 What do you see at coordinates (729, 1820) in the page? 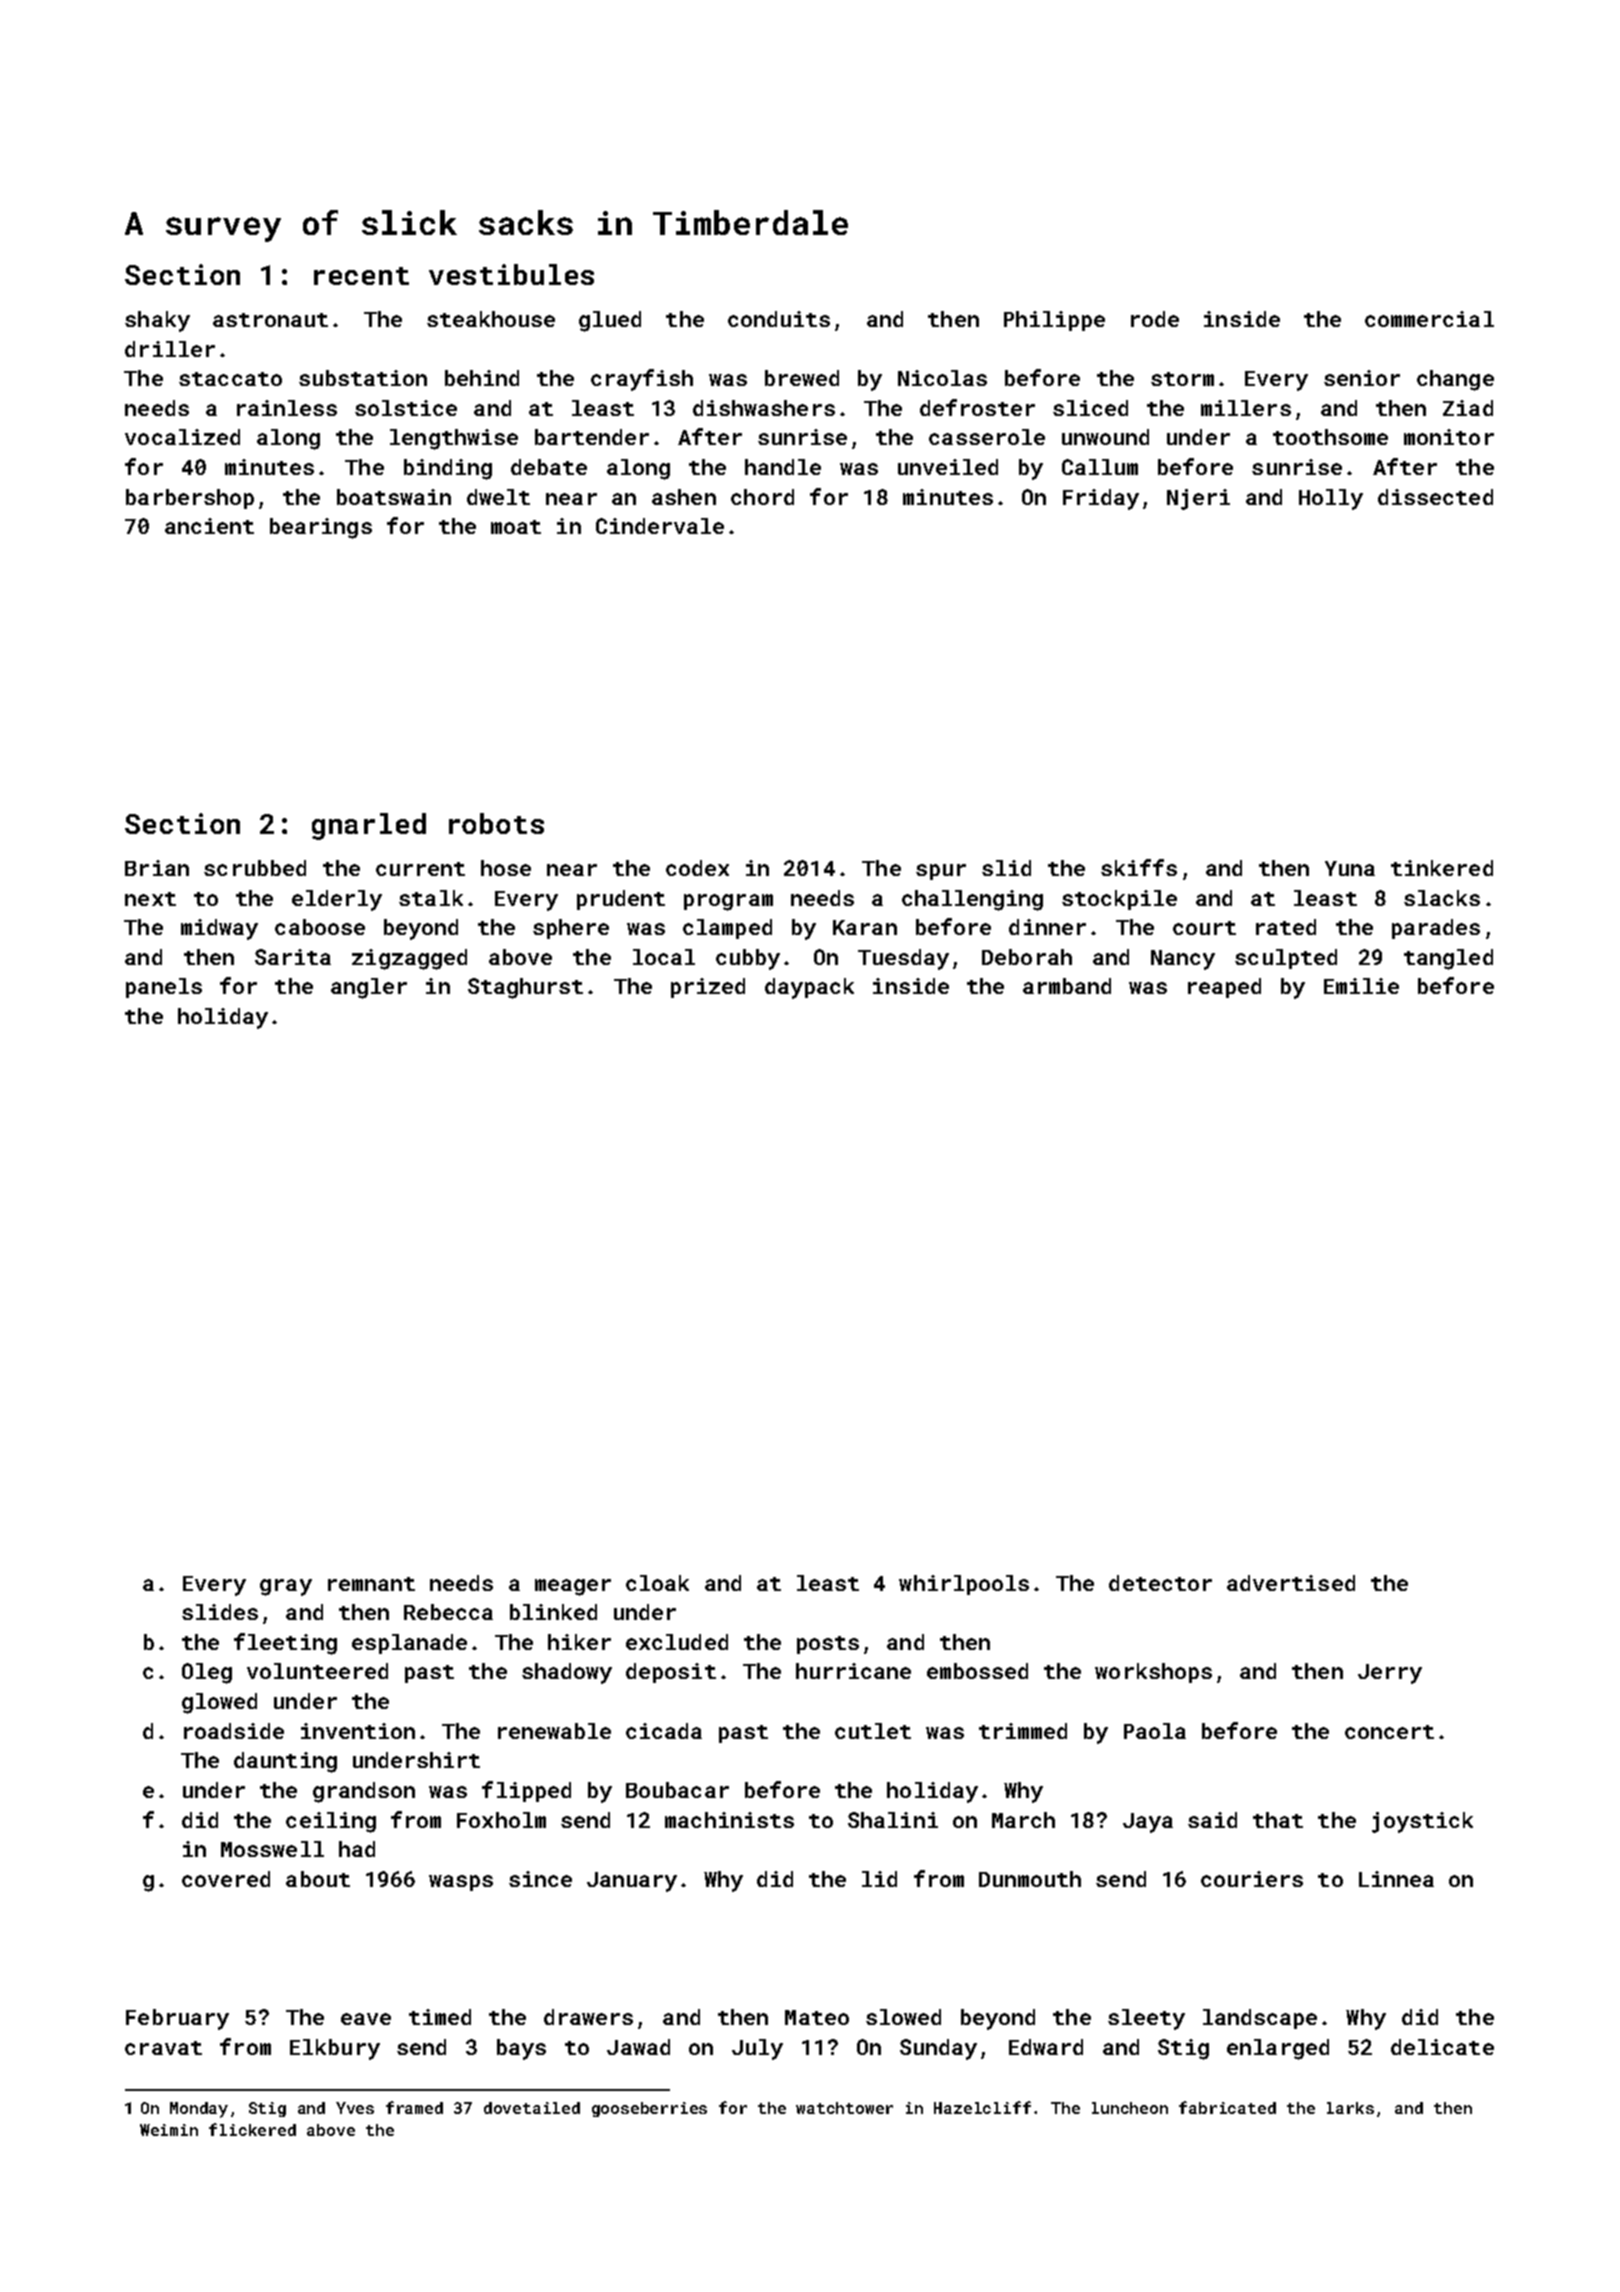
I see `machinists` at bounding box center [729, 1820].
